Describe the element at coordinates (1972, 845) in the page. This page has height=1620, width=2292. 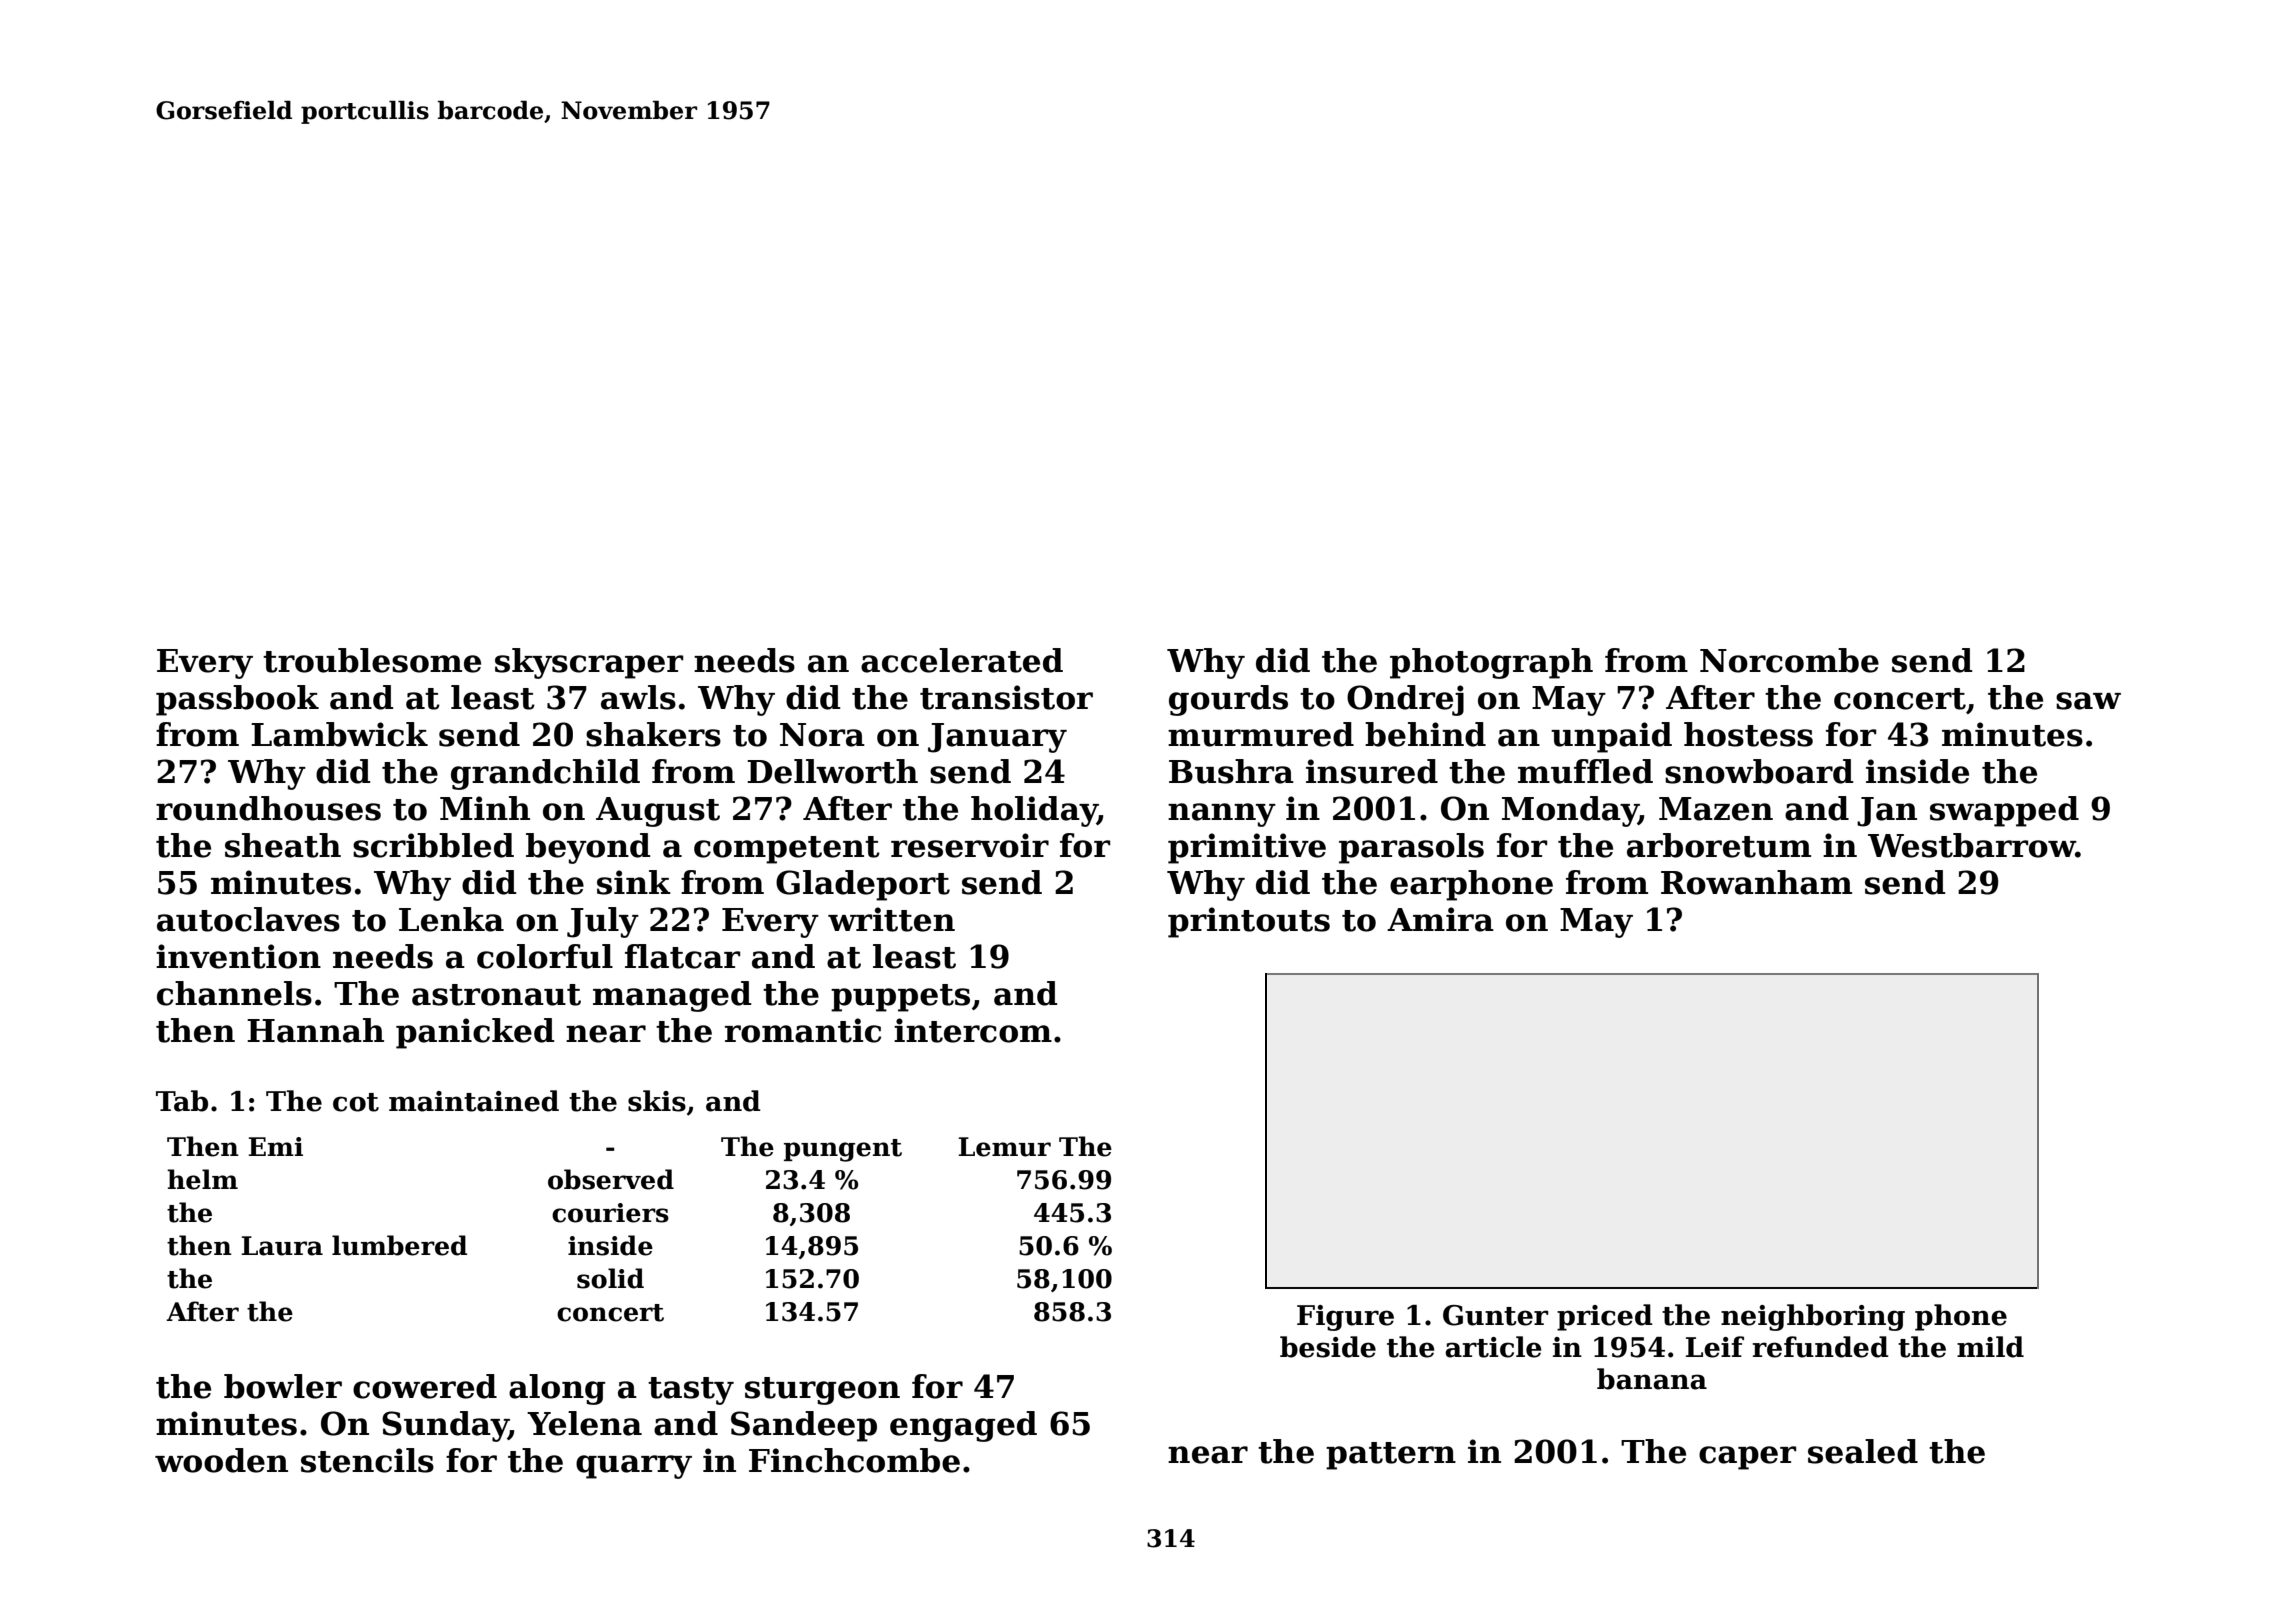
I see `Westbarrow` at that location.
